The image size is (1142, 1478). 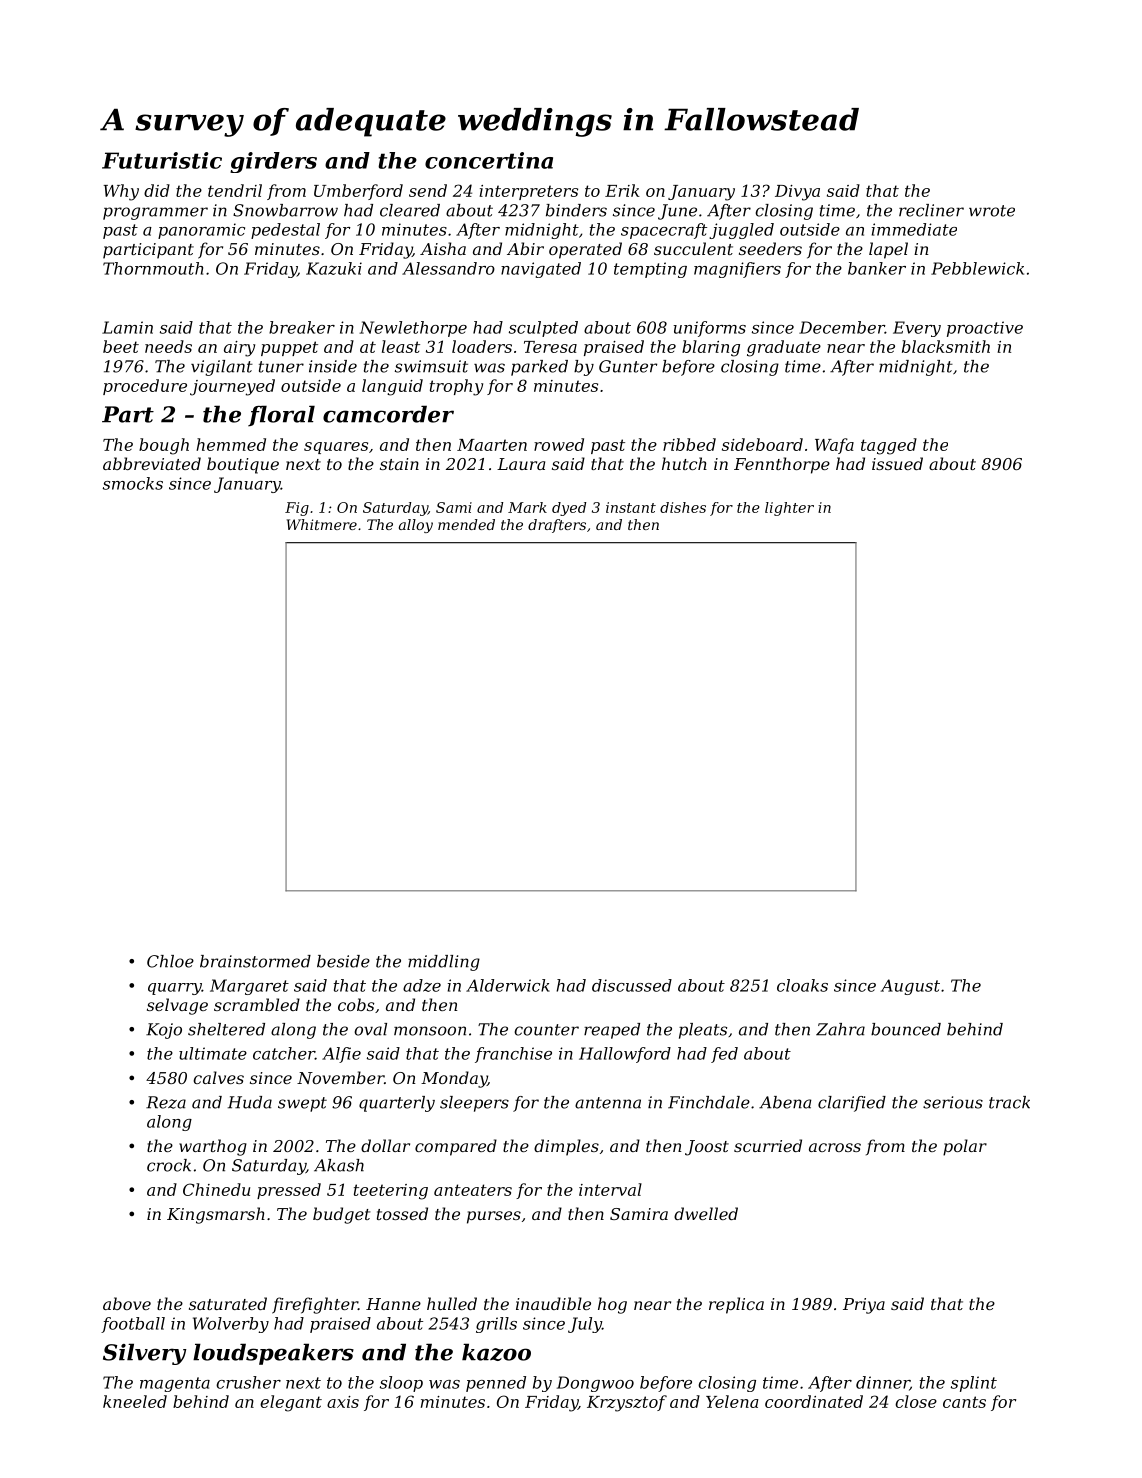 I want to click on Krzysztof, so click(x=627, y=1403).
